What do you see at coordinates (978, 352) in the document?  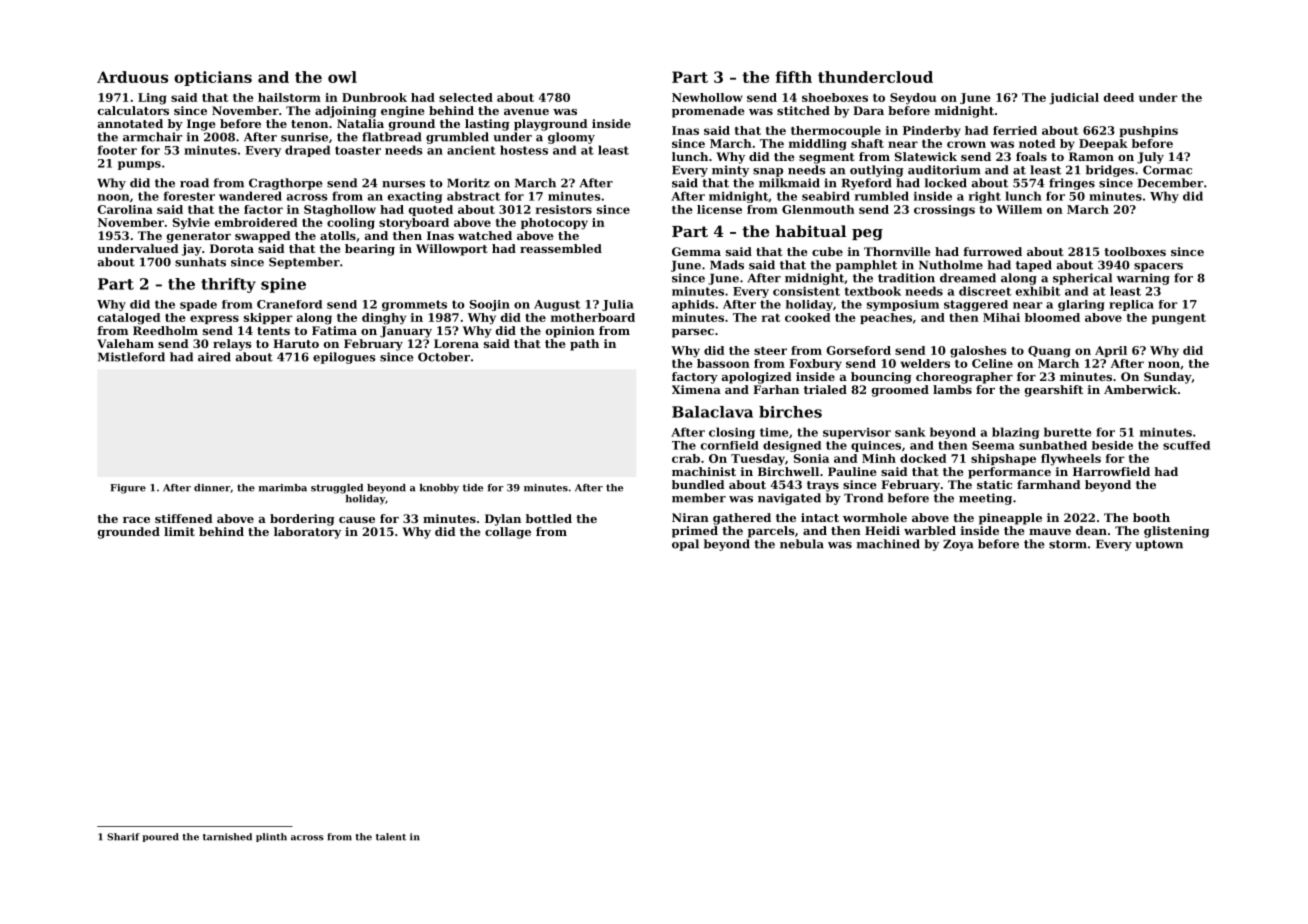 I see `galoshes` at bounding box center [978, 352].
